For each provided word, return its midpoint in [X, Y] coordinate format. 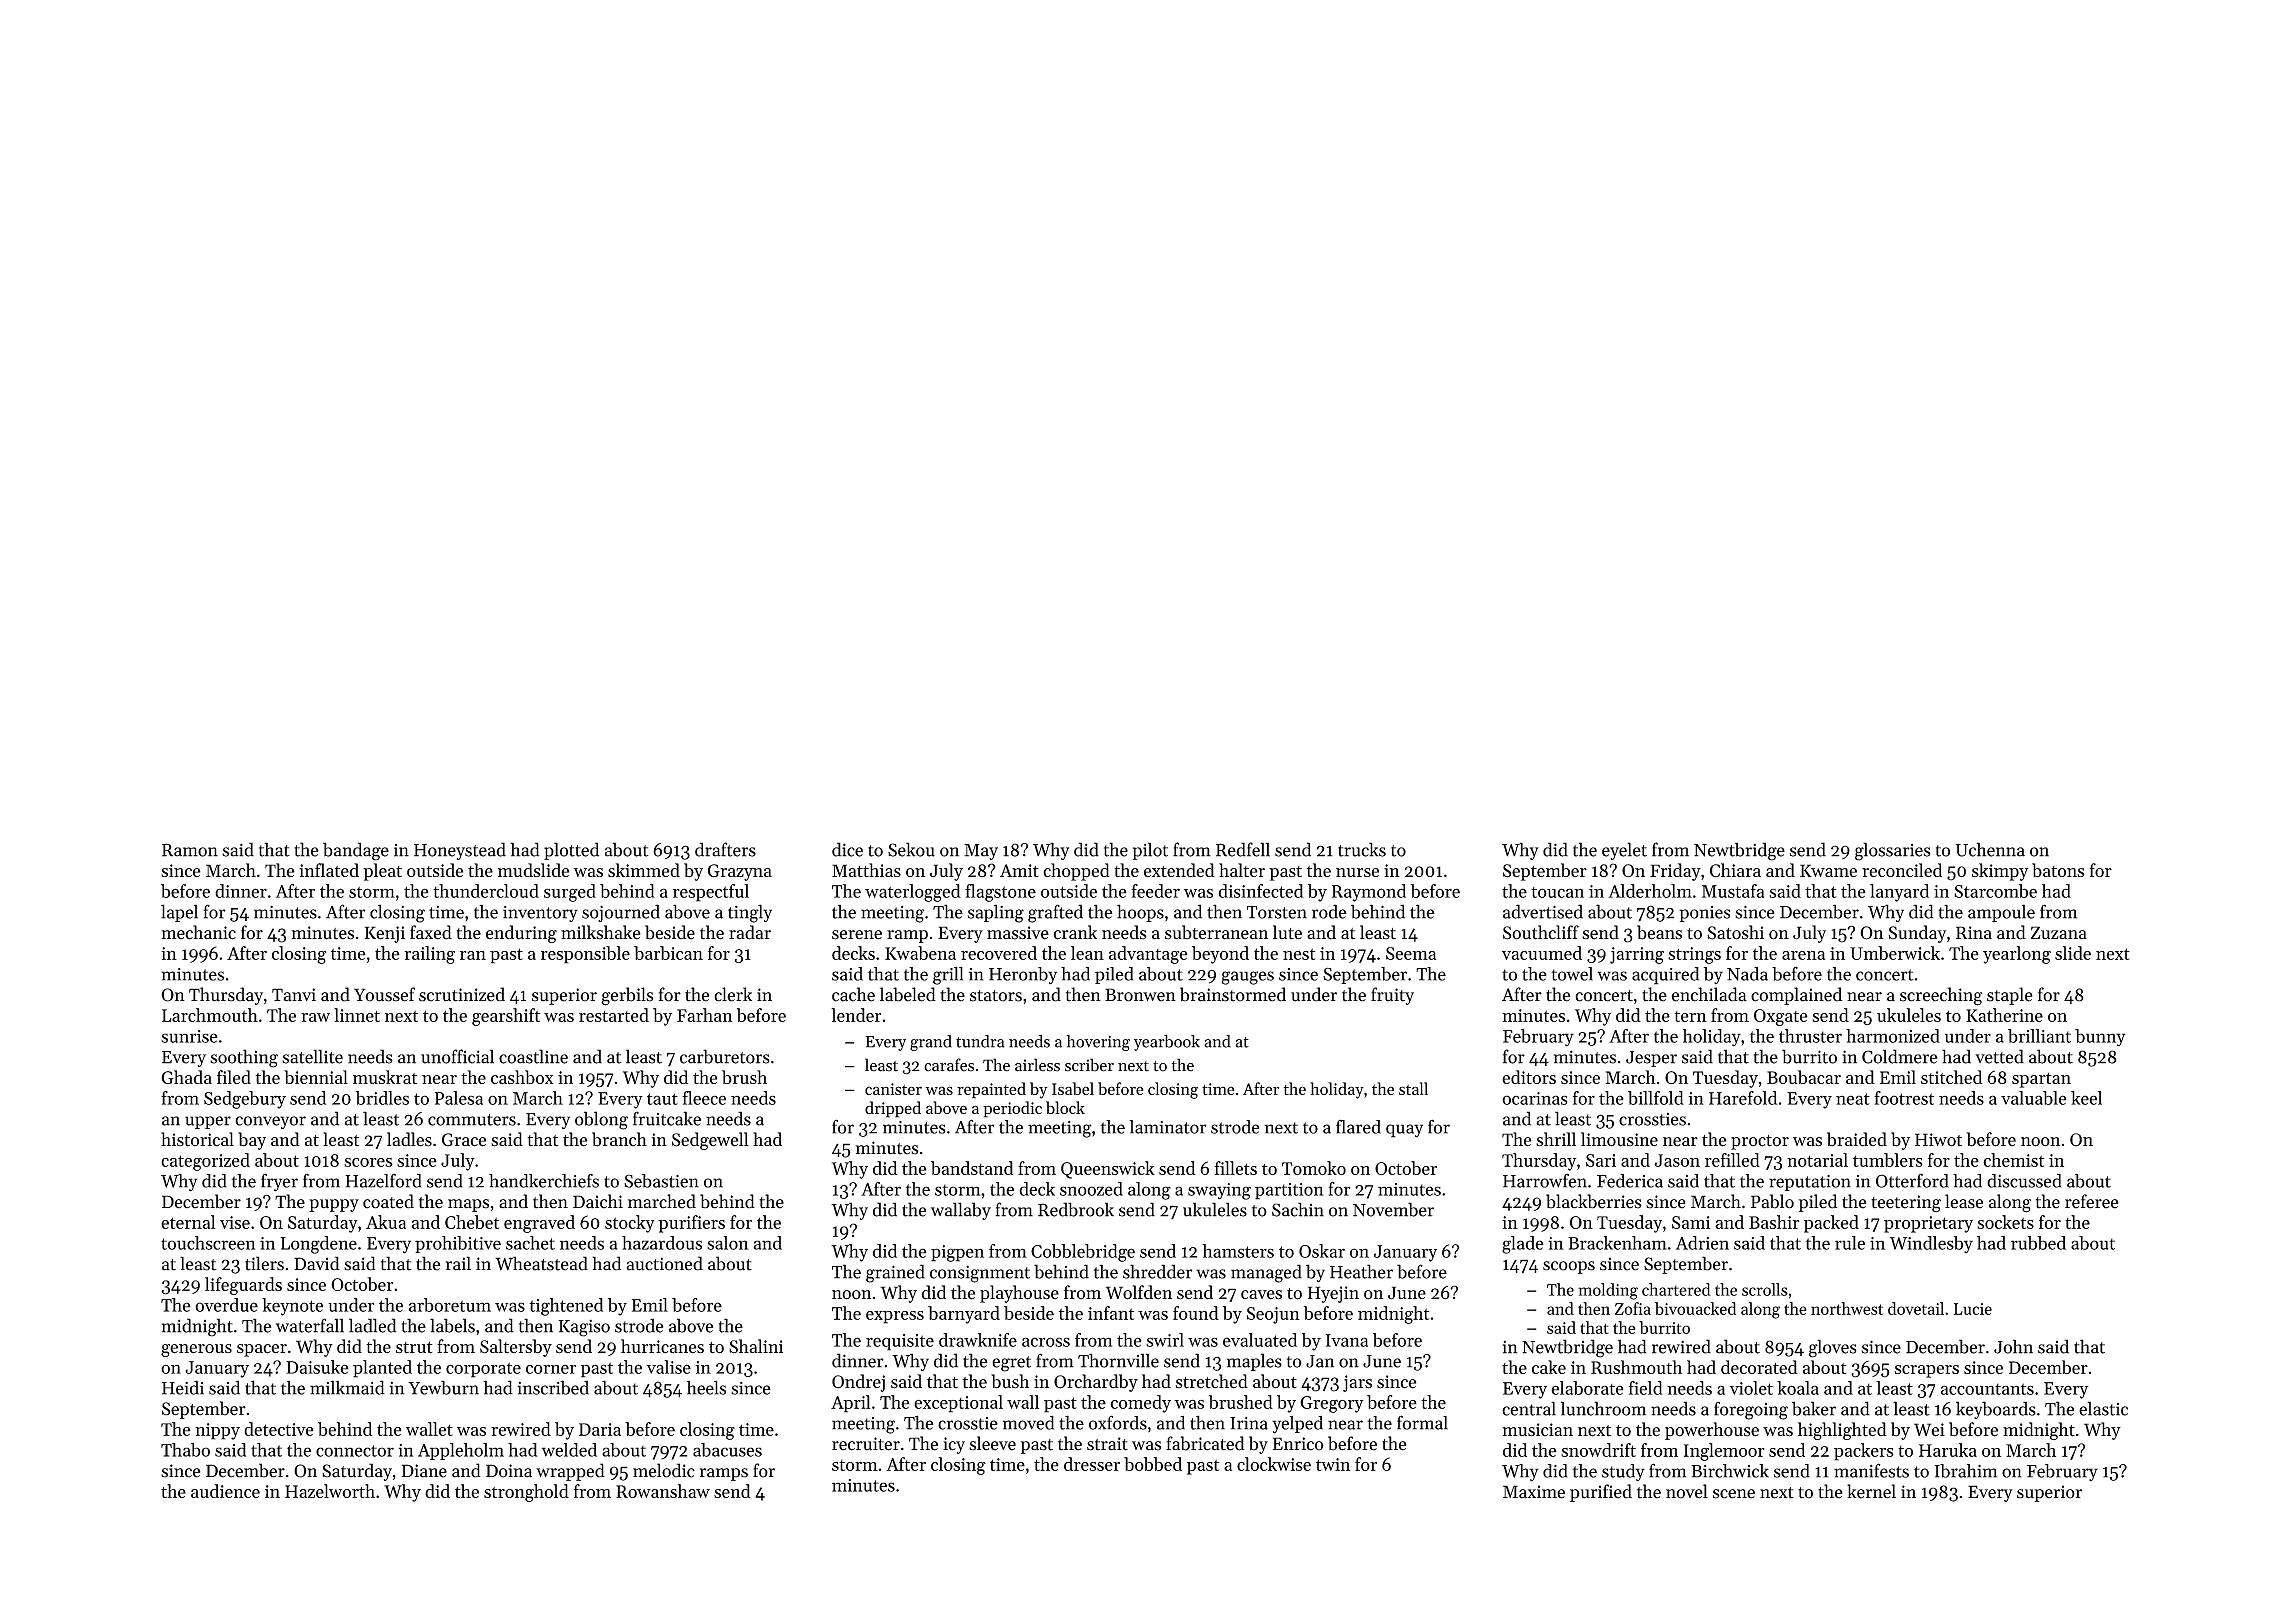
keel [2086, 1098]
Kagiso [584, 1328]
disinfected [1261, 891]
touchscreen [208, 1243]
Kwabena [920, 953]
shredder [1157, 1271]
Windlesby [1931, 1244]
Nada [1747, 974]
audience [225, 1491]
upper [208, 1122]
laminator [1167, 1127]
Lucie [1973, 1309]
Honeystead [460, 851]
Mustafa [1733, 891]
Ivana [1347, 1340]
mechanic [198, 932]
